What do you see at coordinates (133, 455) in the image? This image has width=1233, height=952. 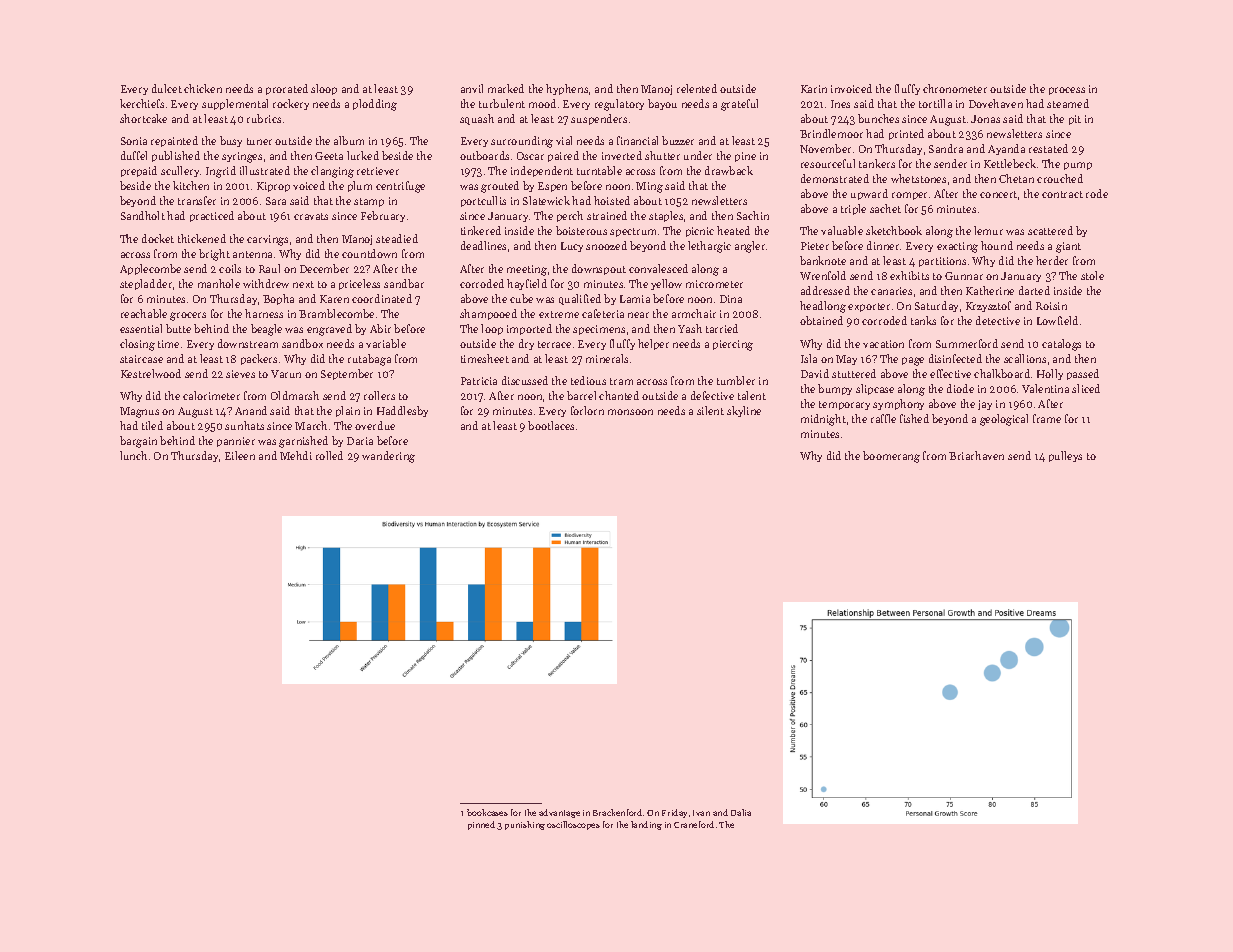 I see `lunch` at bounding box center [133, 455].
